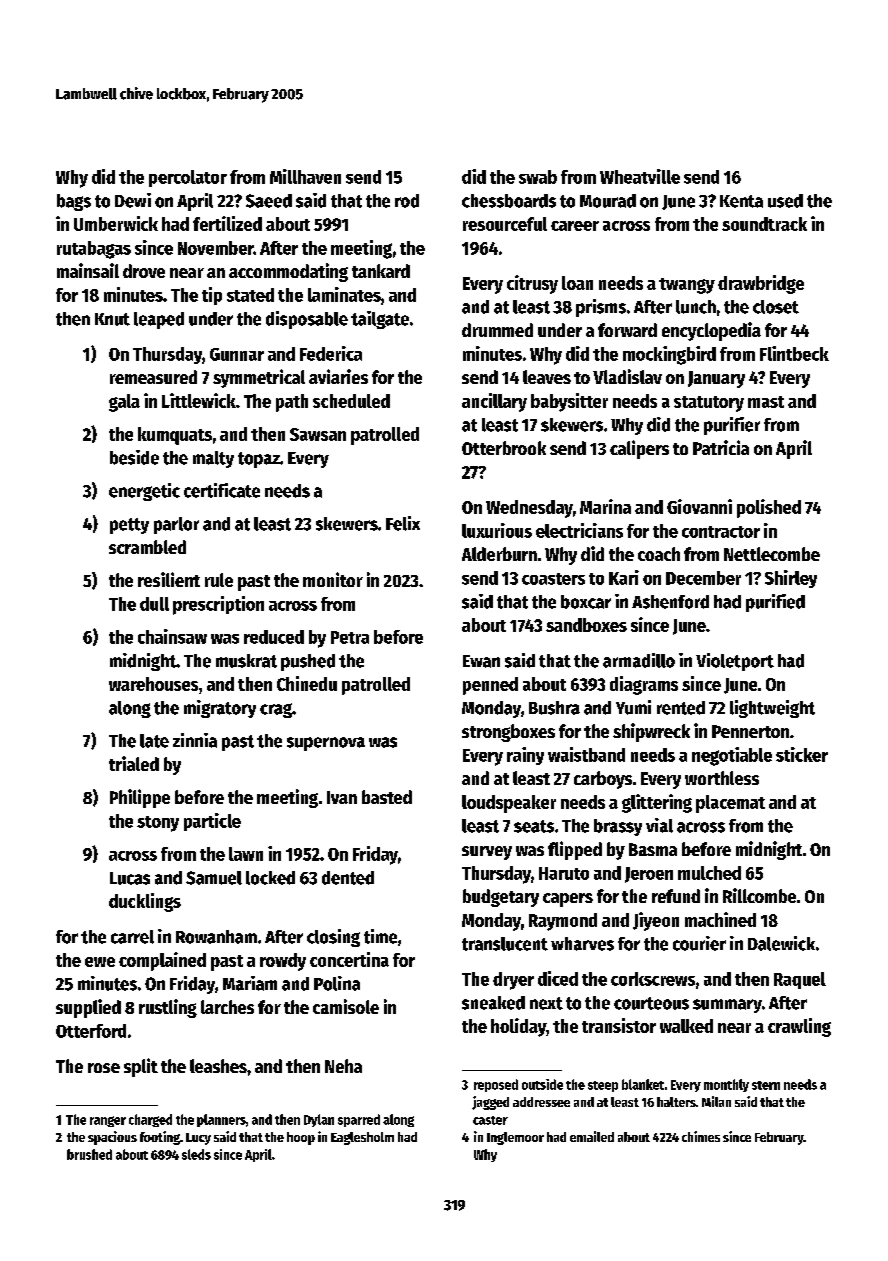  What do you see at coordinates (772, 554) in the document?
I see `Nettlecombe` at bounding box center [772, 554].
